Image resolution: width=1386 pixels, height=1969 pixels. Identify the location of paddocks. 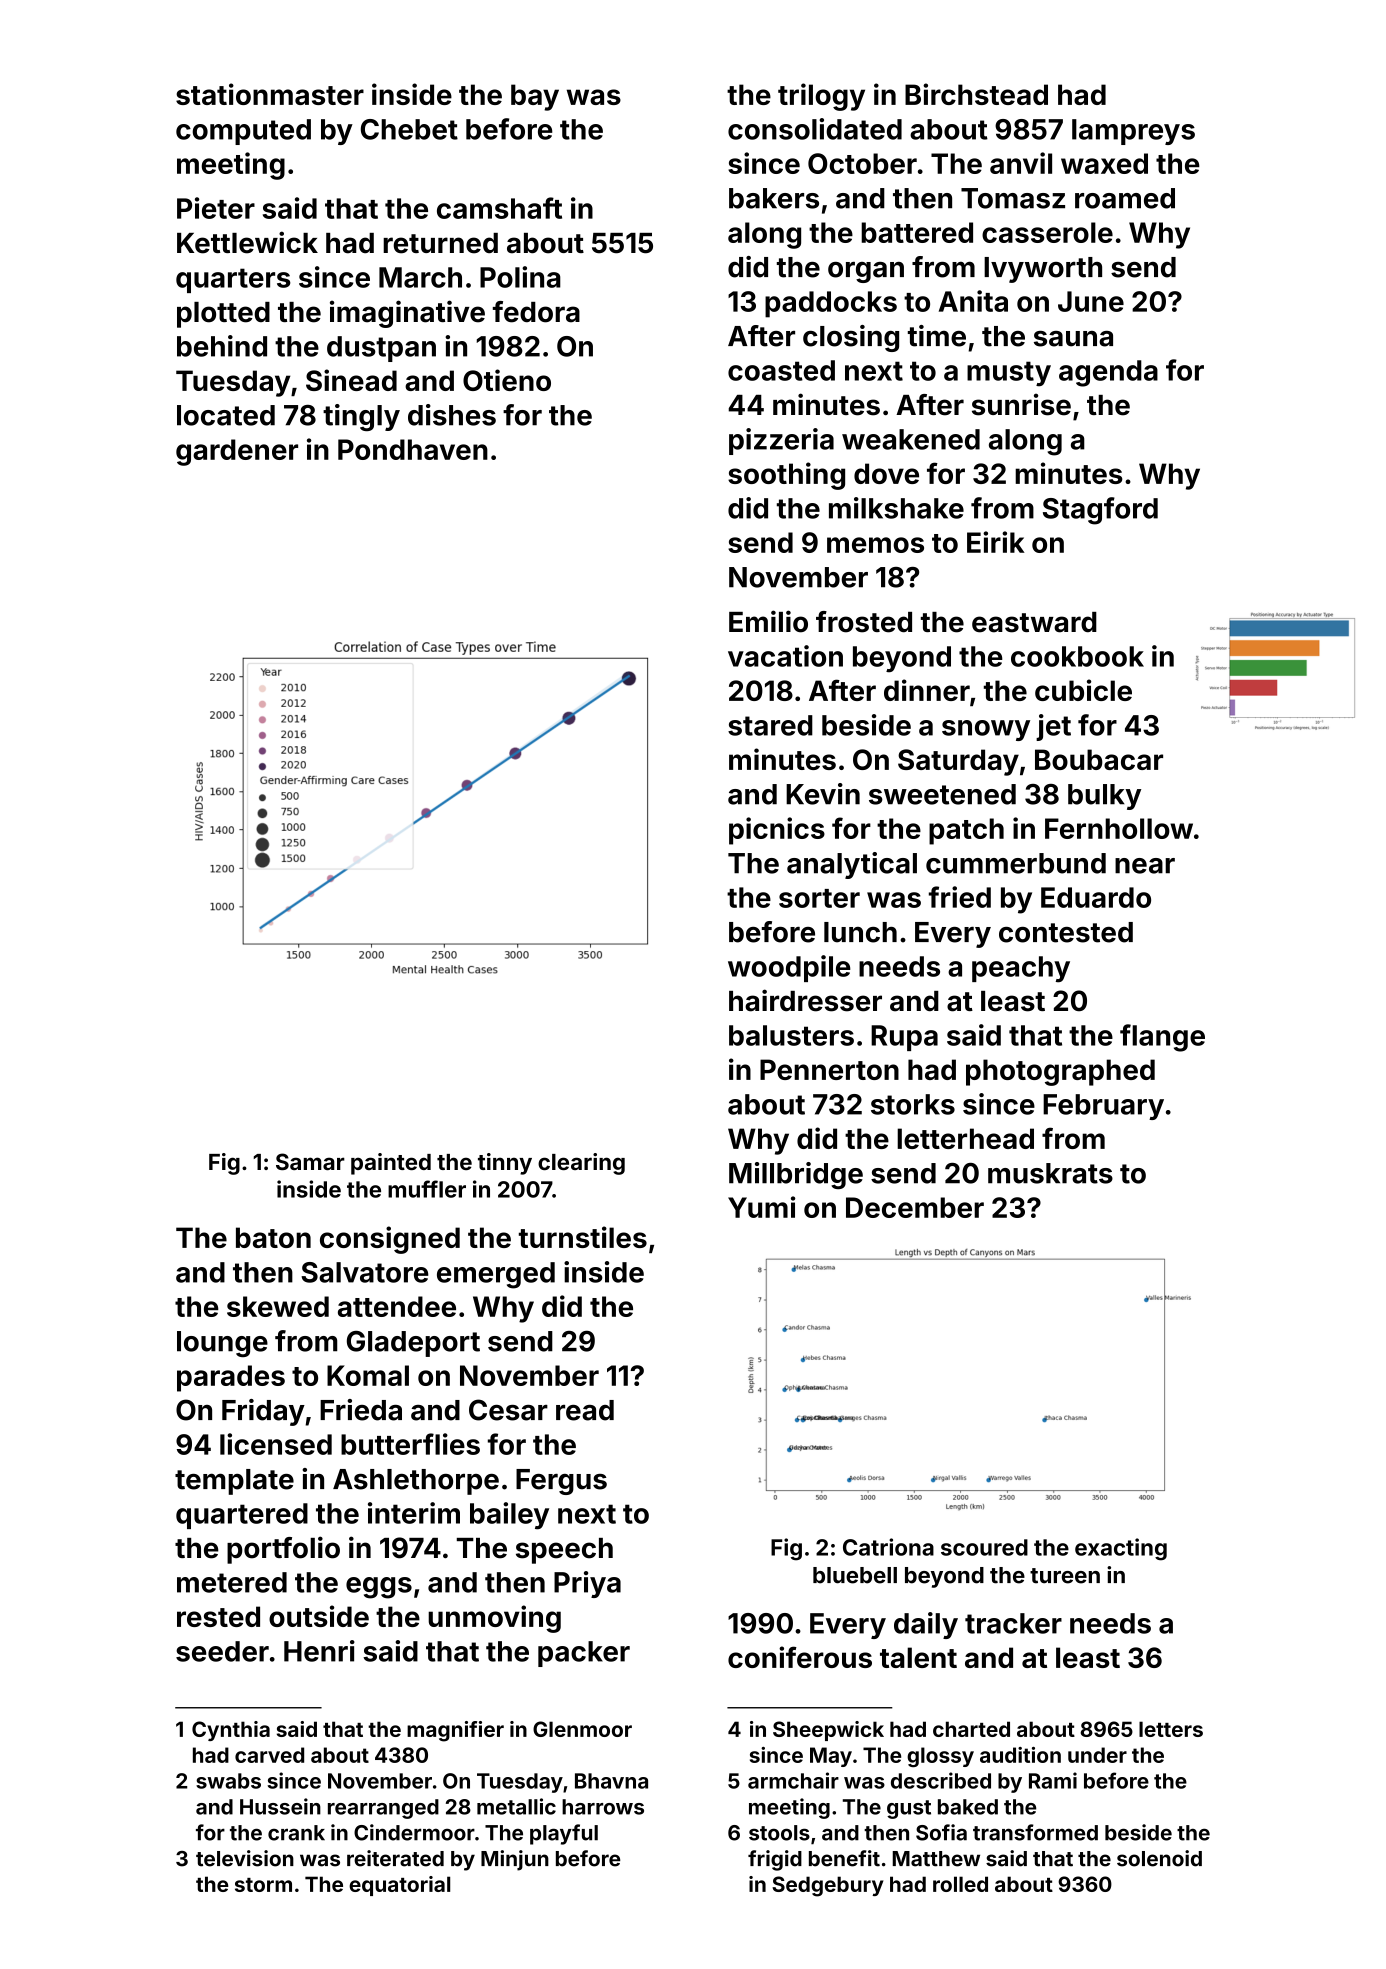
(831, 304).
